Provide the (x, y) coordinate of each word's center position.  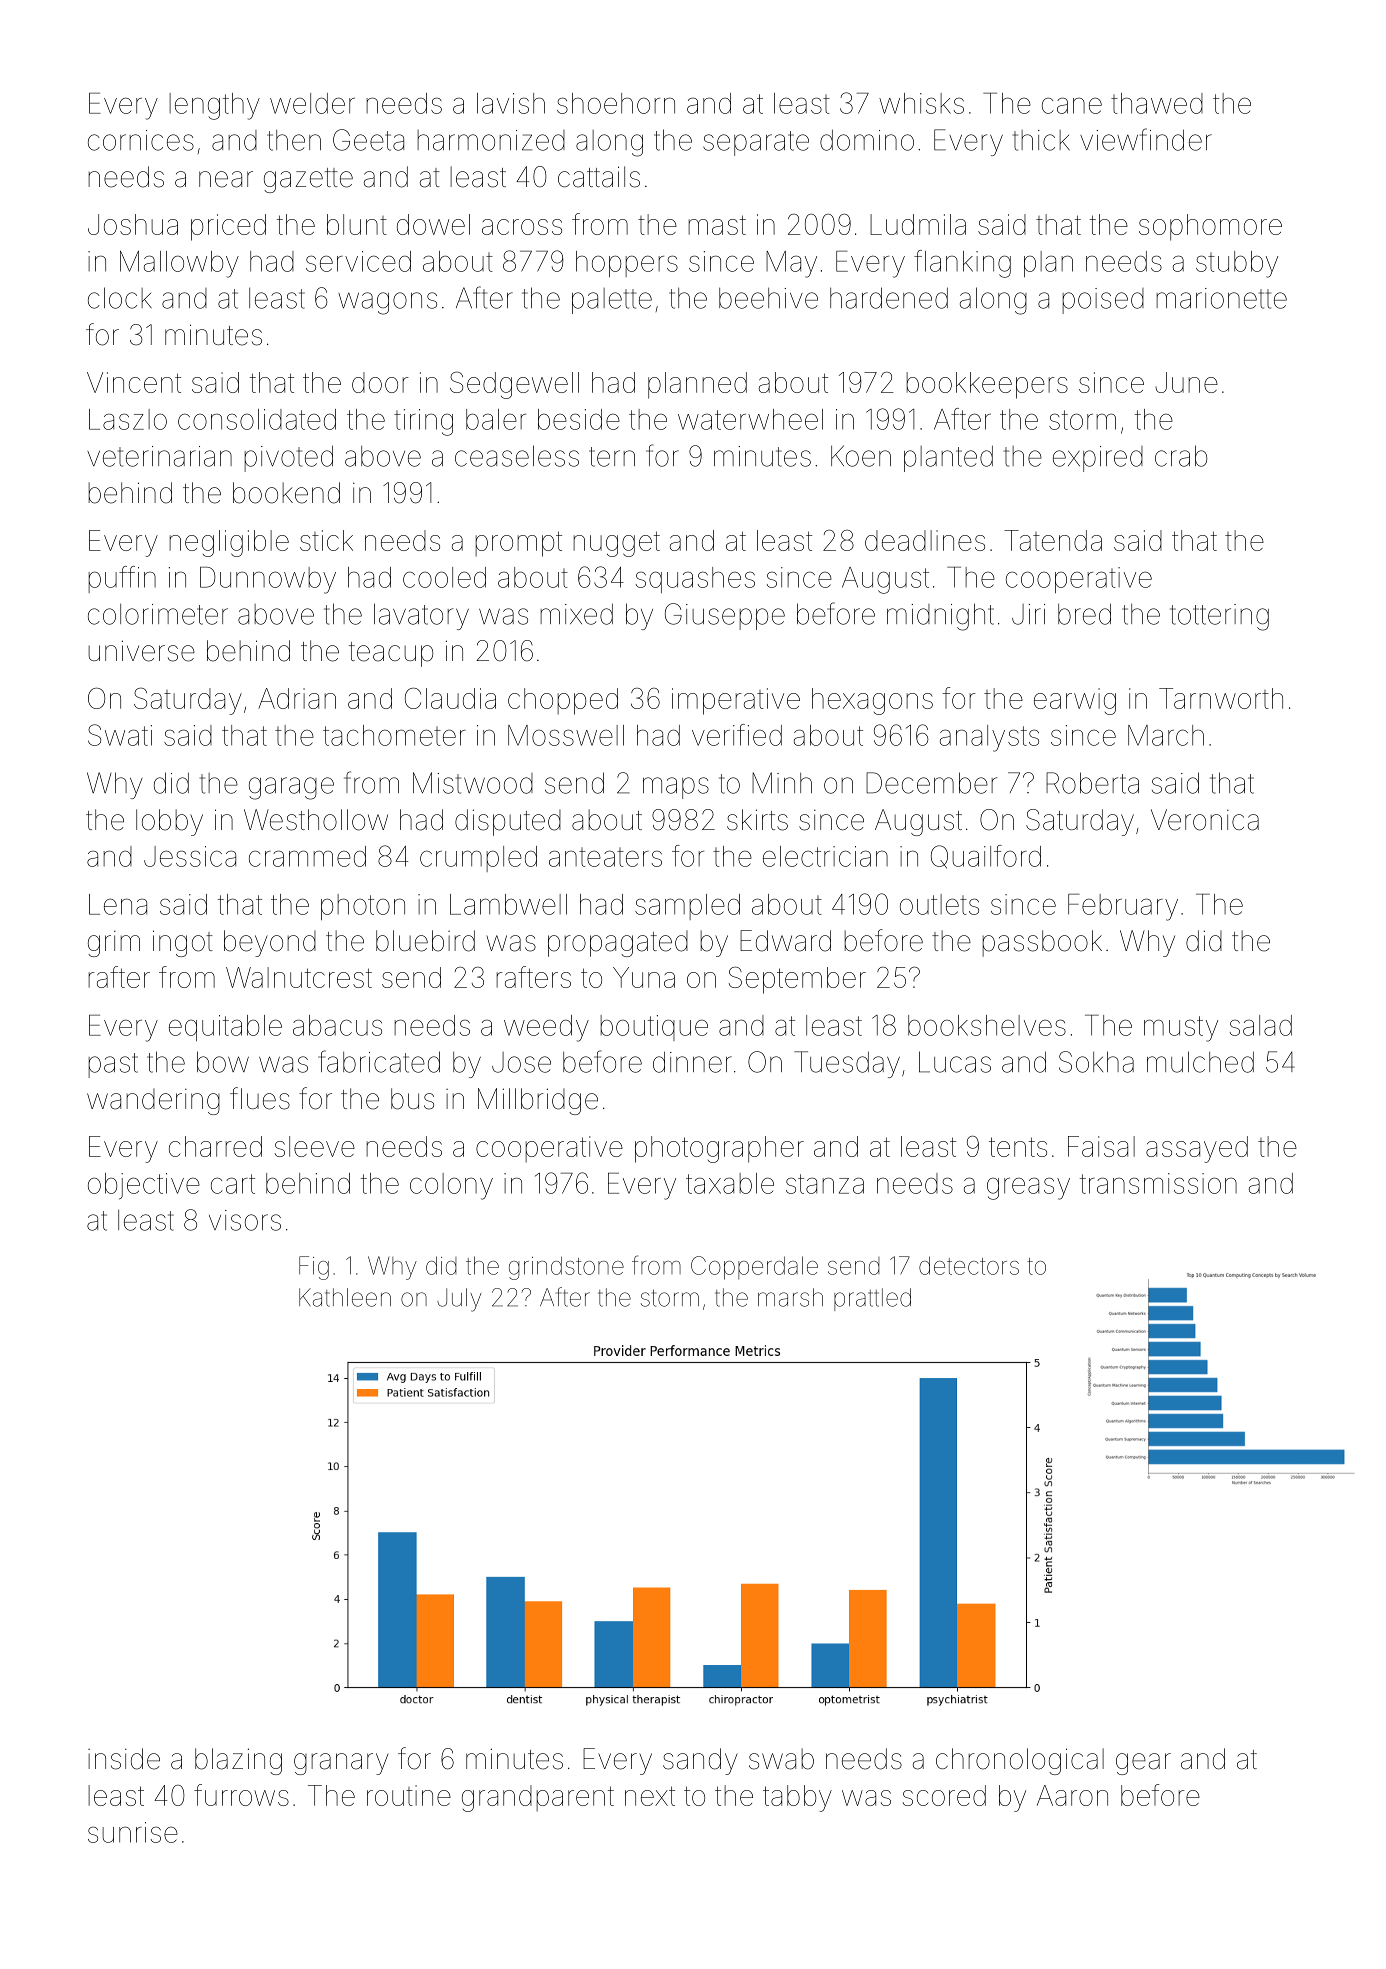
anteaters (605, 857)
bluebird (425, 941)
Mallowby (179, 264)
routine (409, 1795)
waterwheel (750, 419)
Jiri (1028, 614)
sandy (700, 1761)
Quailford (986, 857)
